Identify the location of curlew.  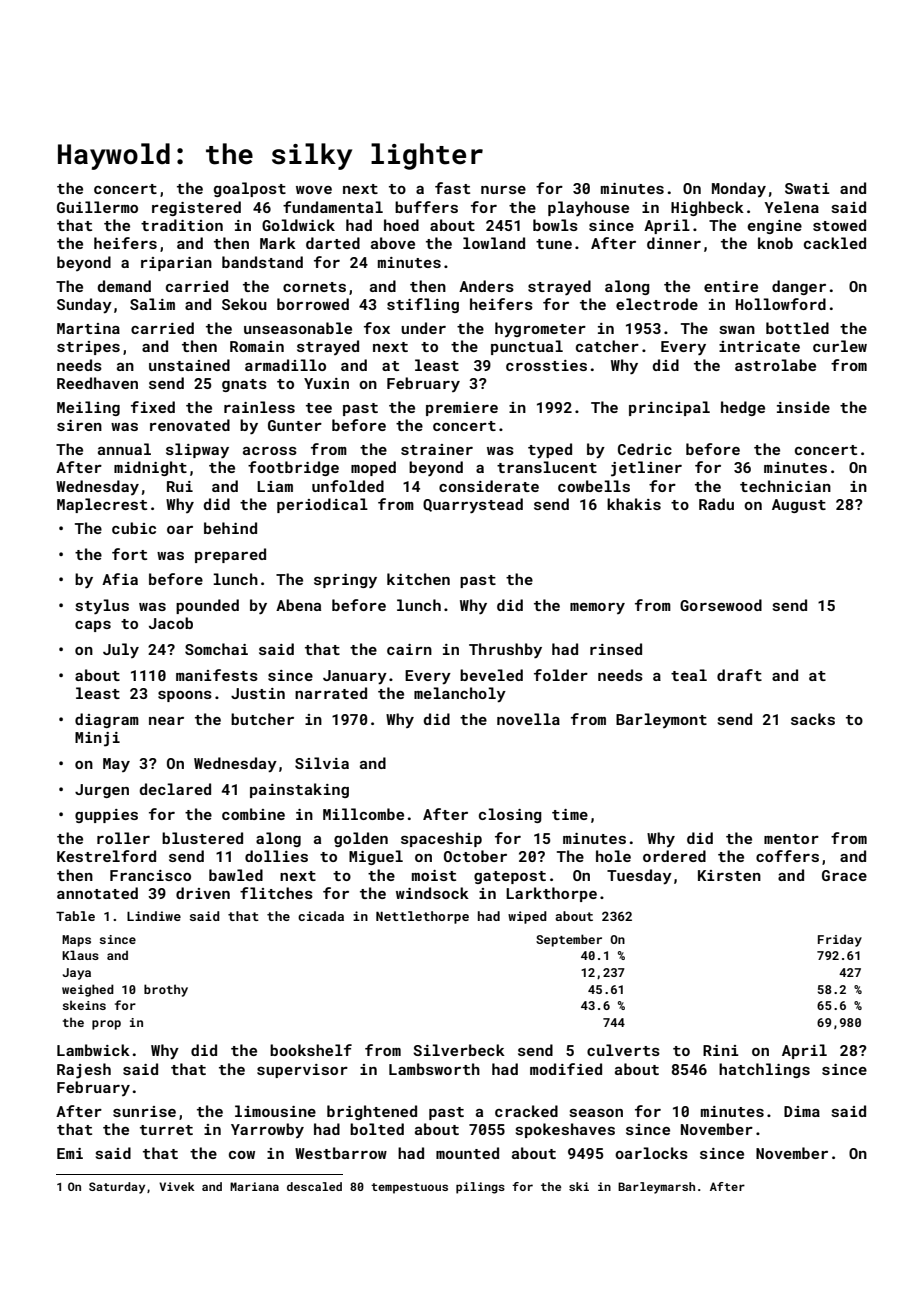
(840, 346).
